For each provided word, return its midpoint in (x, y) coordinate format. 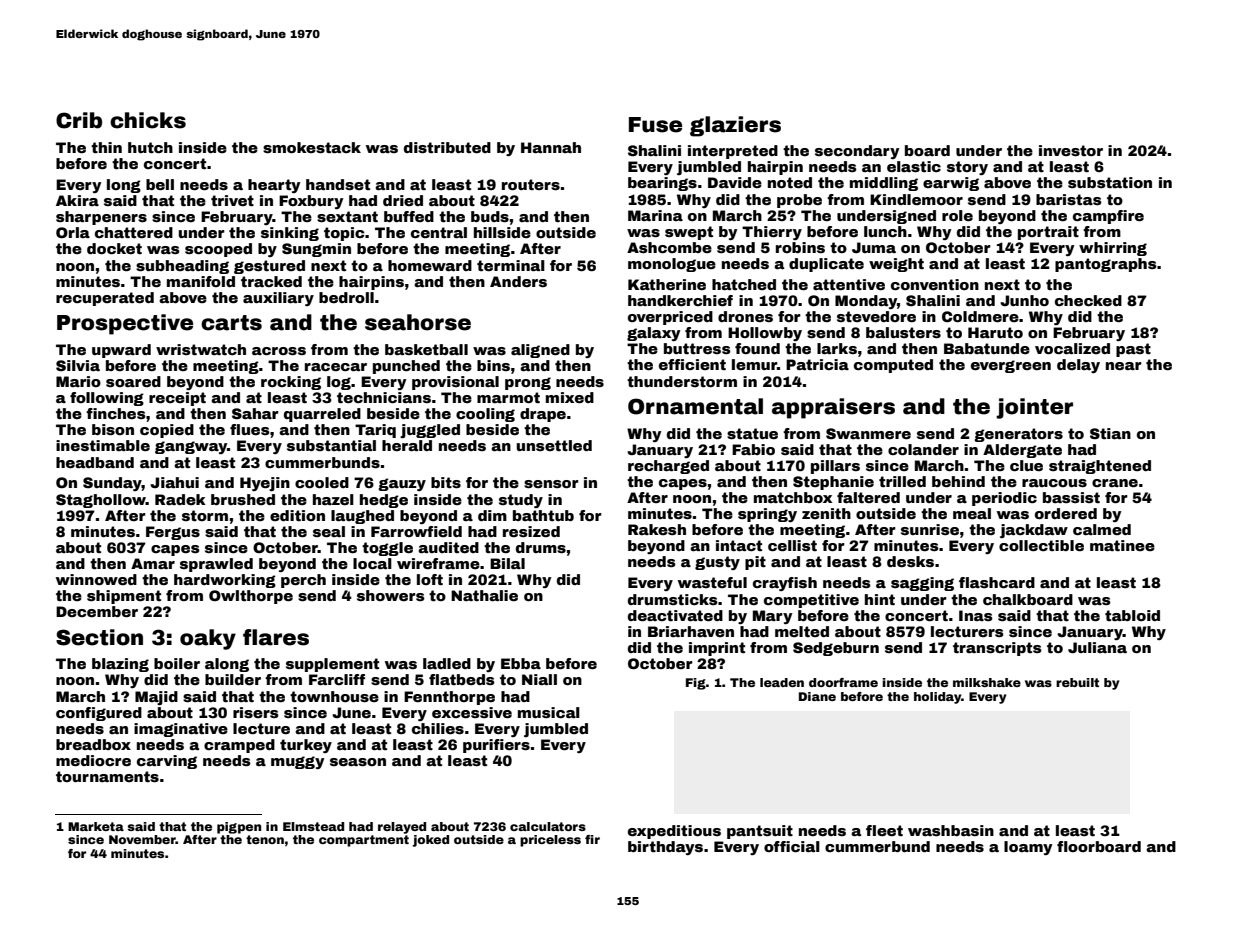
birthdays (665, 848)
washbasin (951, 830)
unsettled (554, 445)
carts (231, 323)
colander (923, 449)
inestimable (103, 445)
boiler (177, 663)
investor (1071, 150)
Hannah (551, 147)
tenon (265, 839)
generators (1018, 435)
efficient (692, 364)
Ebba (521, 663)
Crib (79, 120)
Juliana (1097, 647)
